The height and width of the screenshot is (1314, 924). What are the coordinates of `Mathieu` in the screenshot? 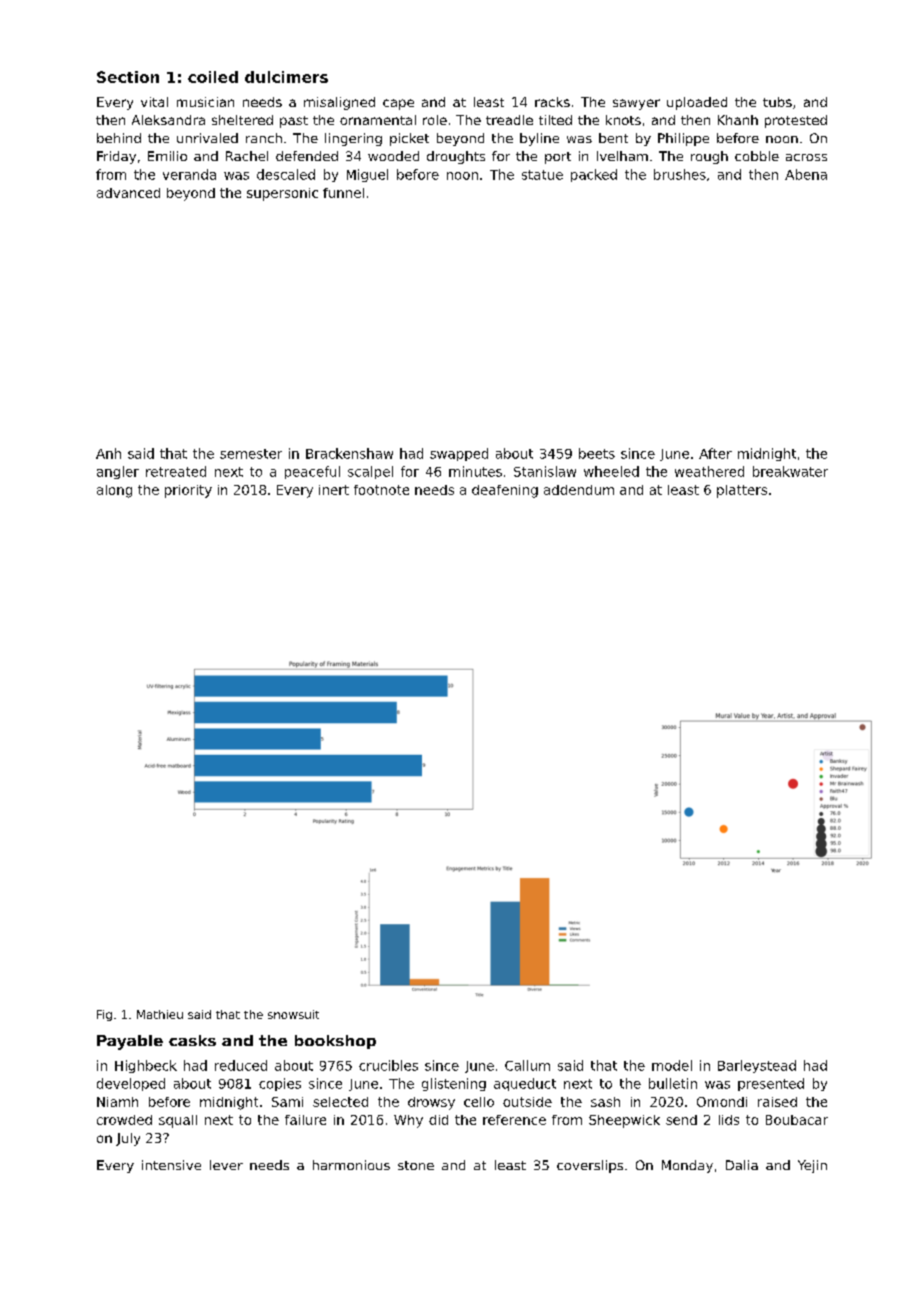 It's located at (160, 1014).
